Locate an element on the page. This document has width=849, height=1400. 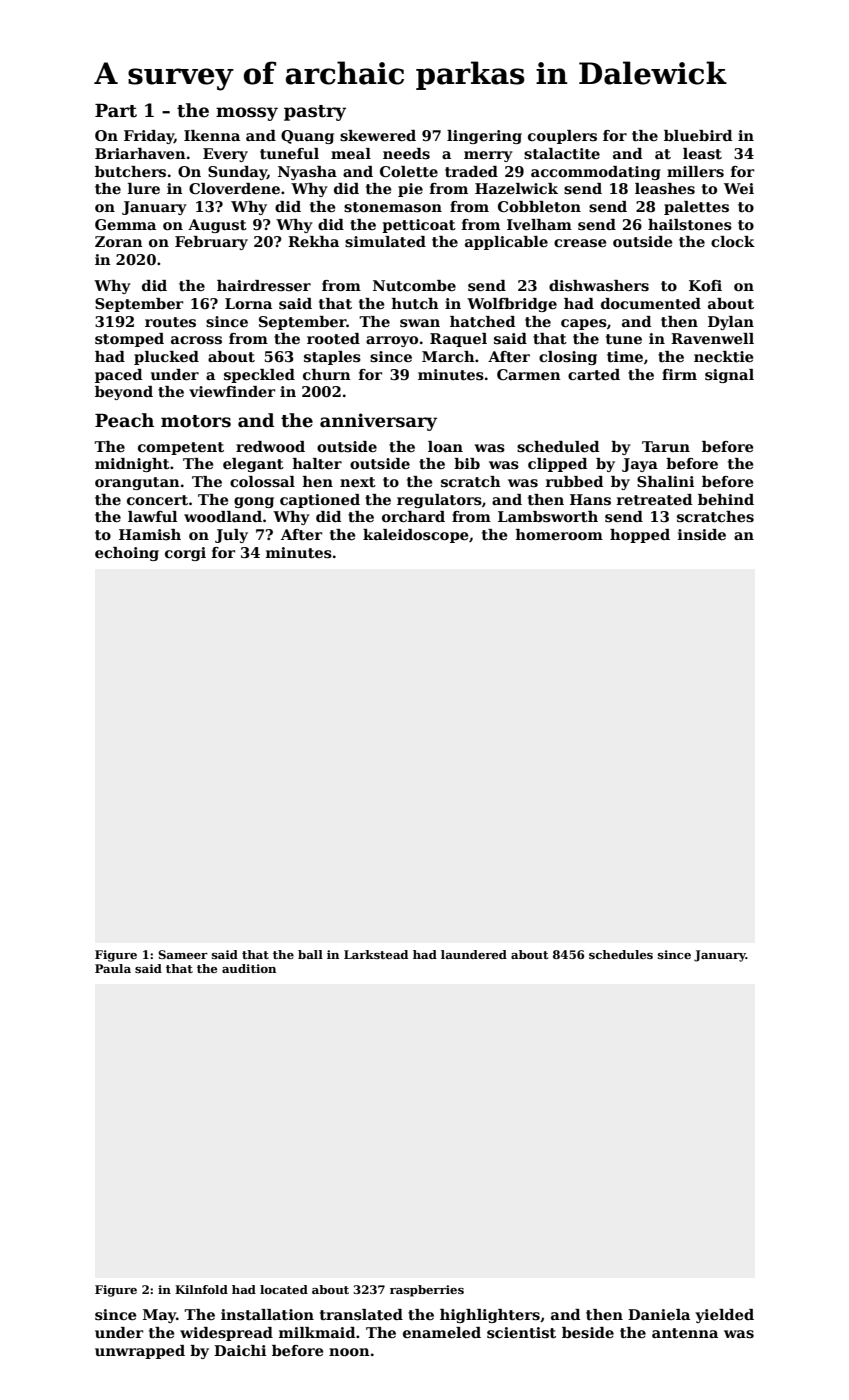
schedules is located at coordinates (621, 954).
